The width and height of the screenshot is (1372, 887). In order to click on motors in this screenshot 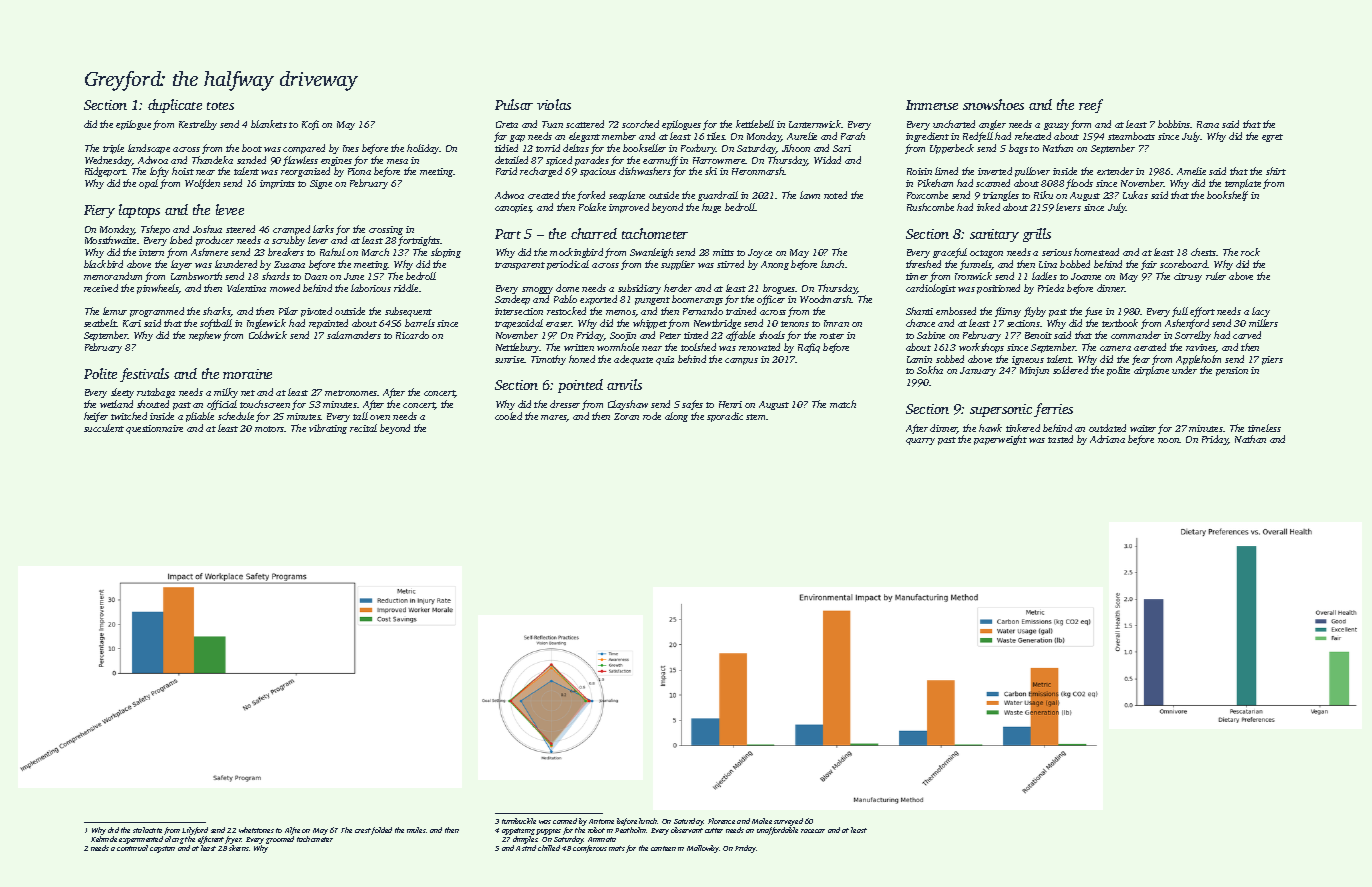, I will do `click(270, 429)`.
